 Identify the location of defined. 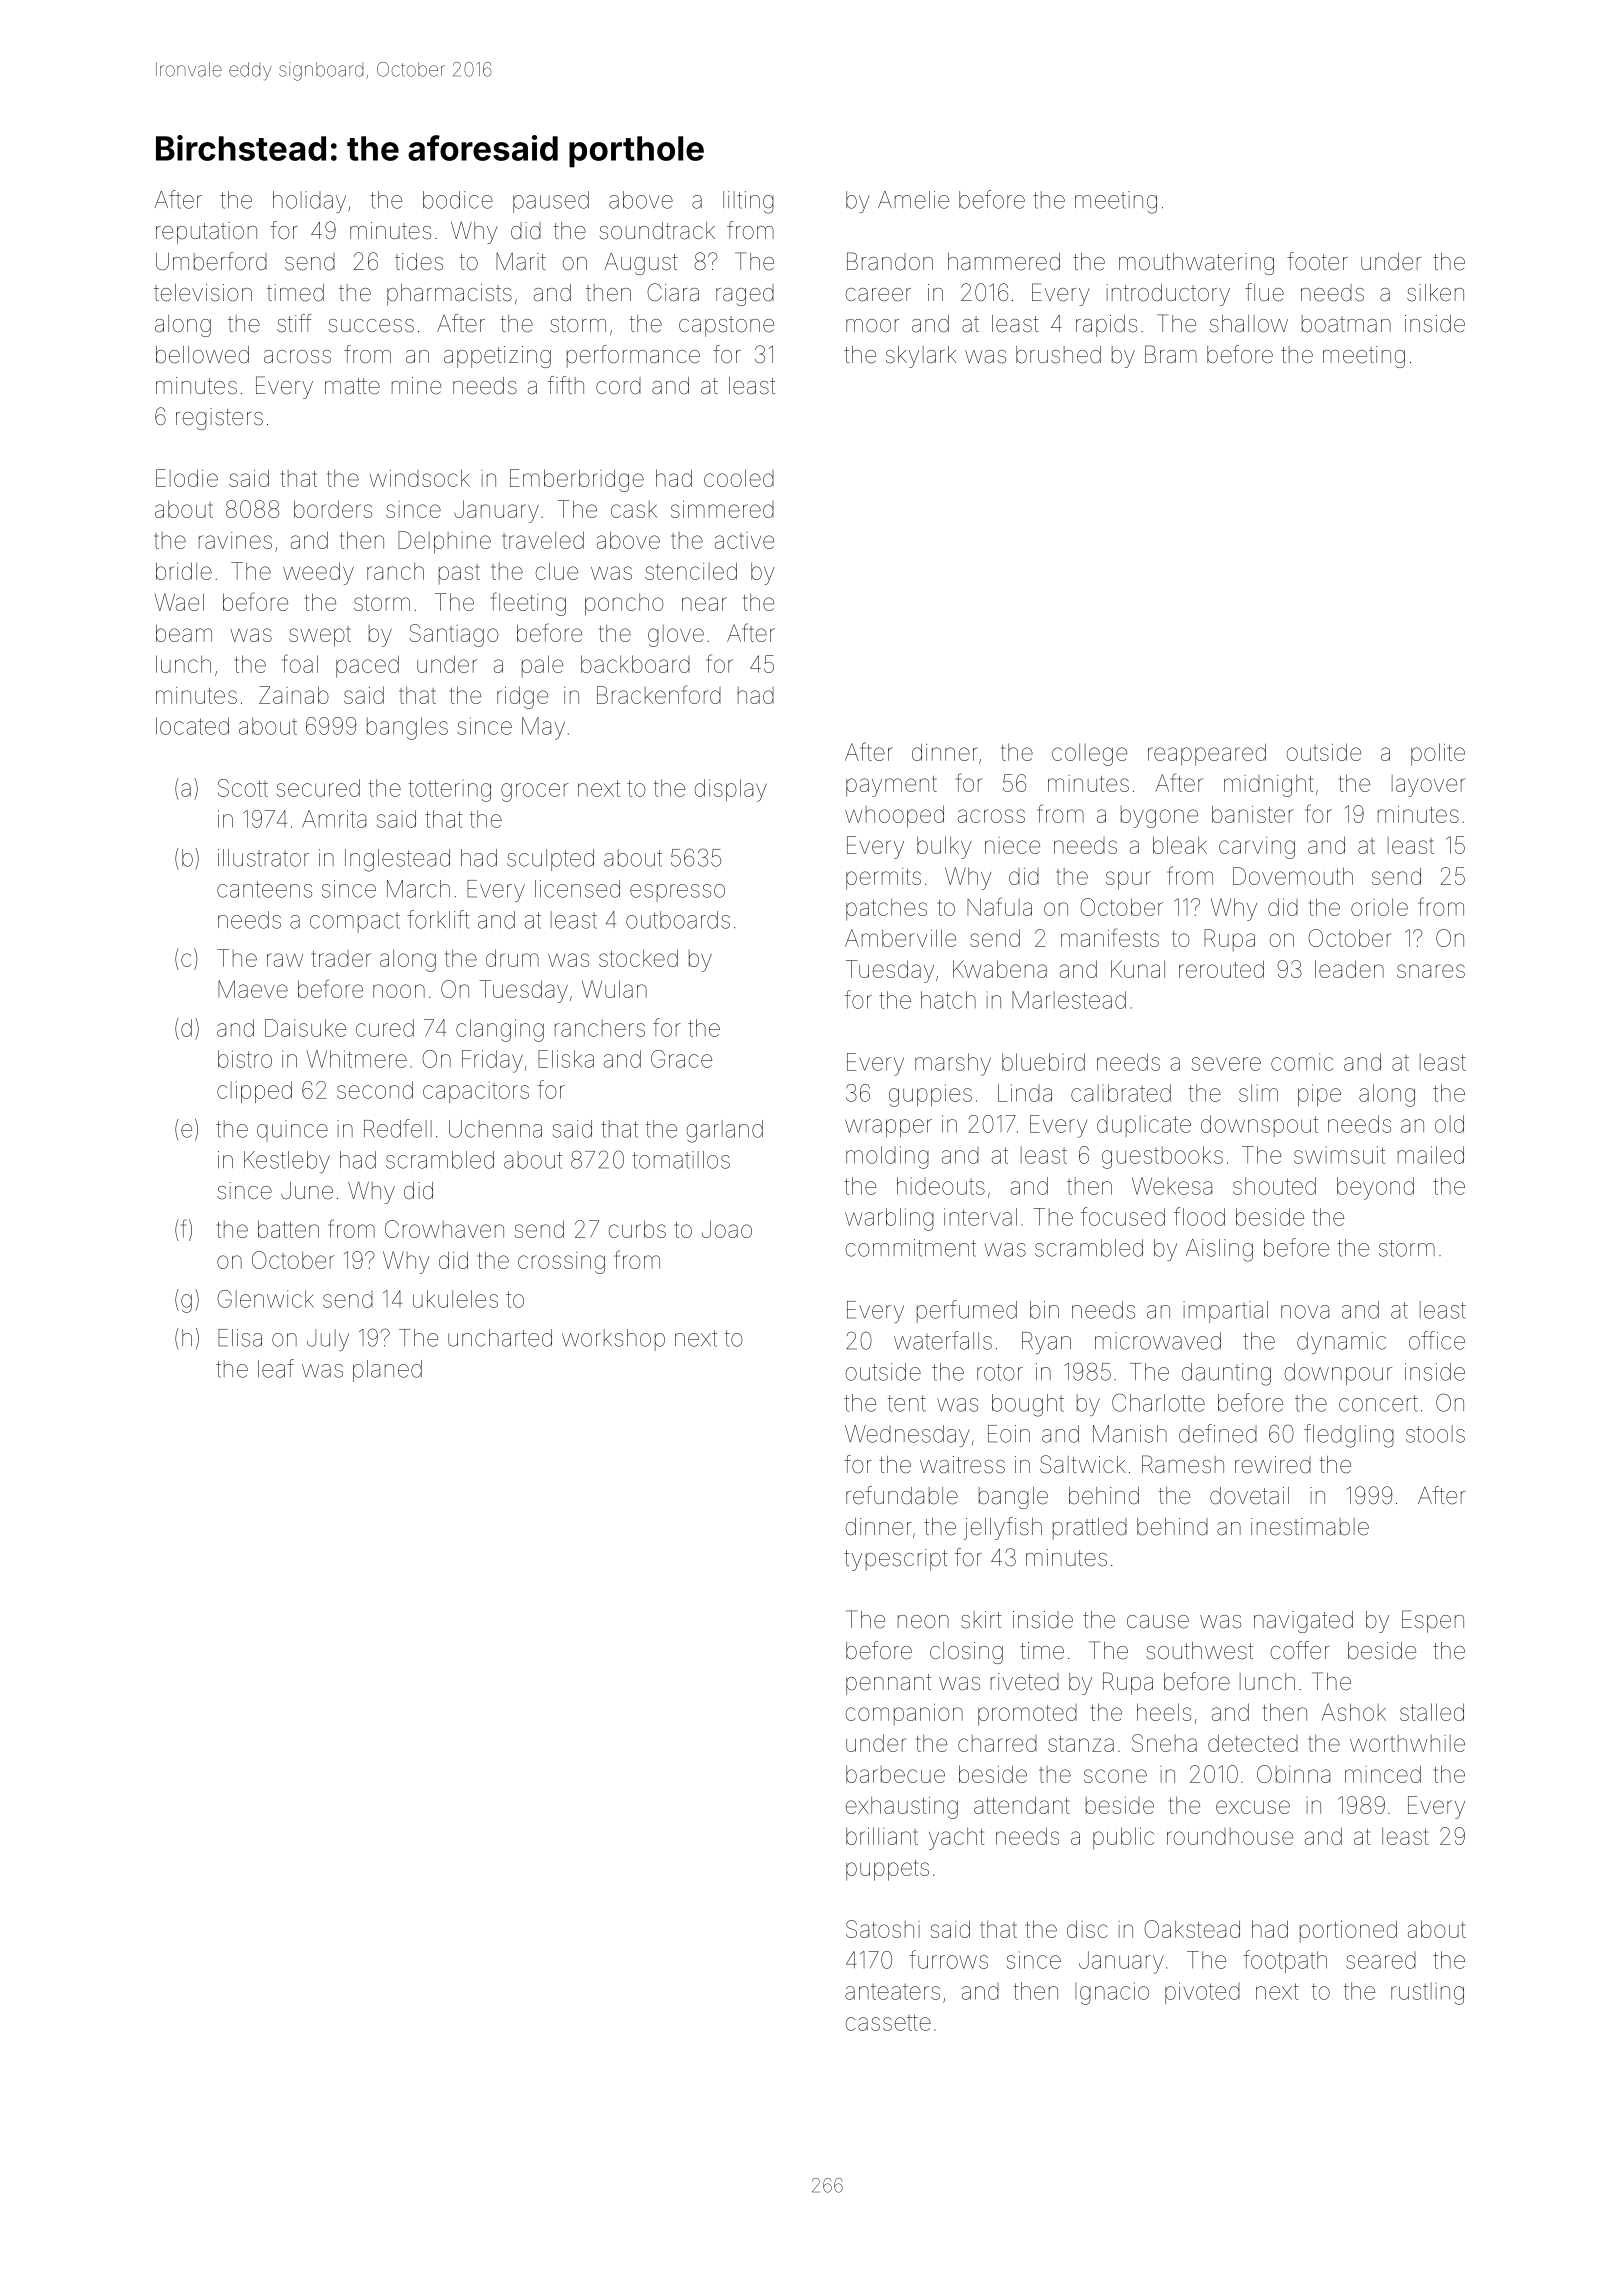
(1218, 1433).
